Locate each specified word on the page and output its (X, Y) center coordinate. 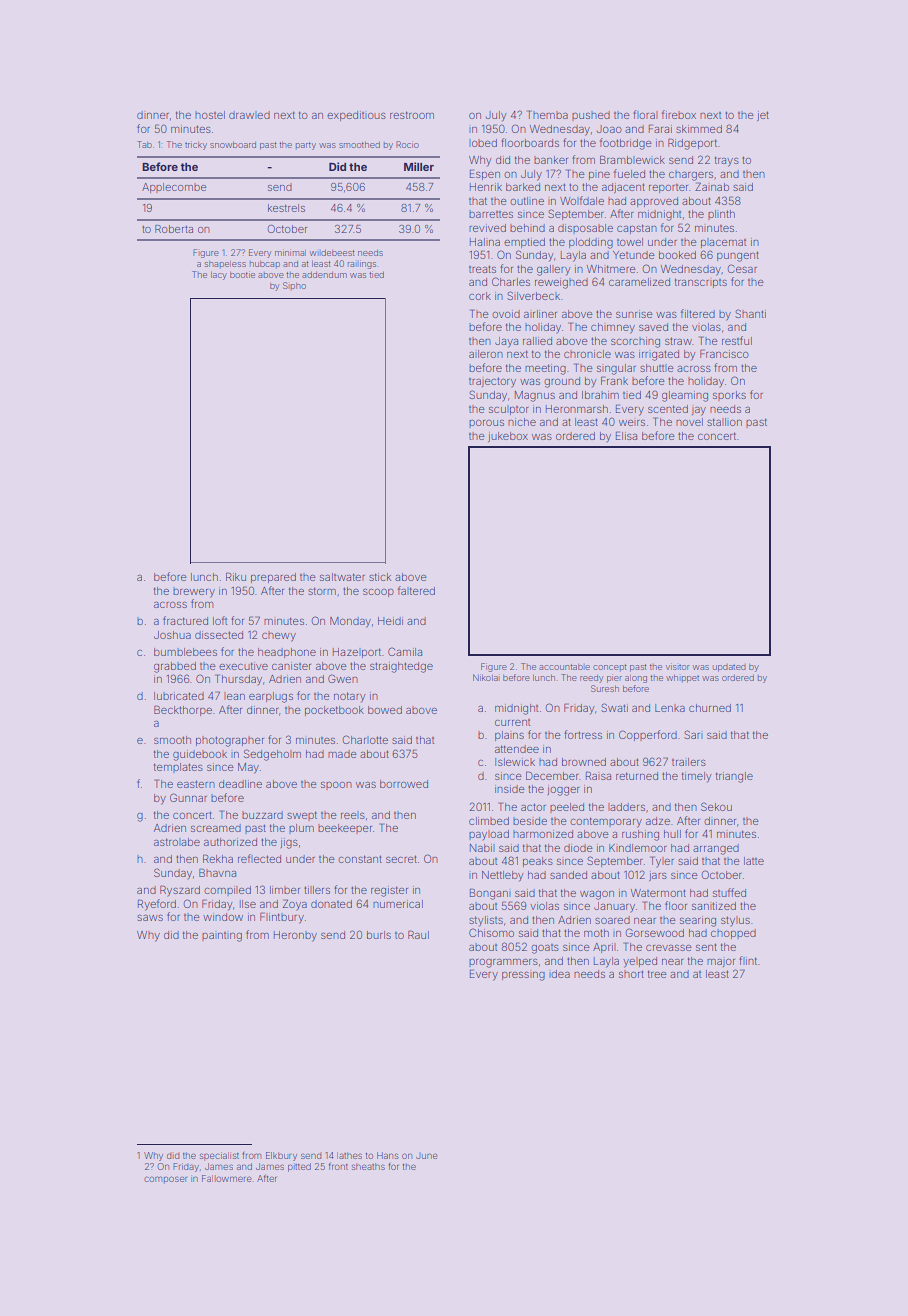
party (306, 146)
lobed (483, 143)
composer (165, 1180)
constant (360, 859)
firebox (679, 114)
